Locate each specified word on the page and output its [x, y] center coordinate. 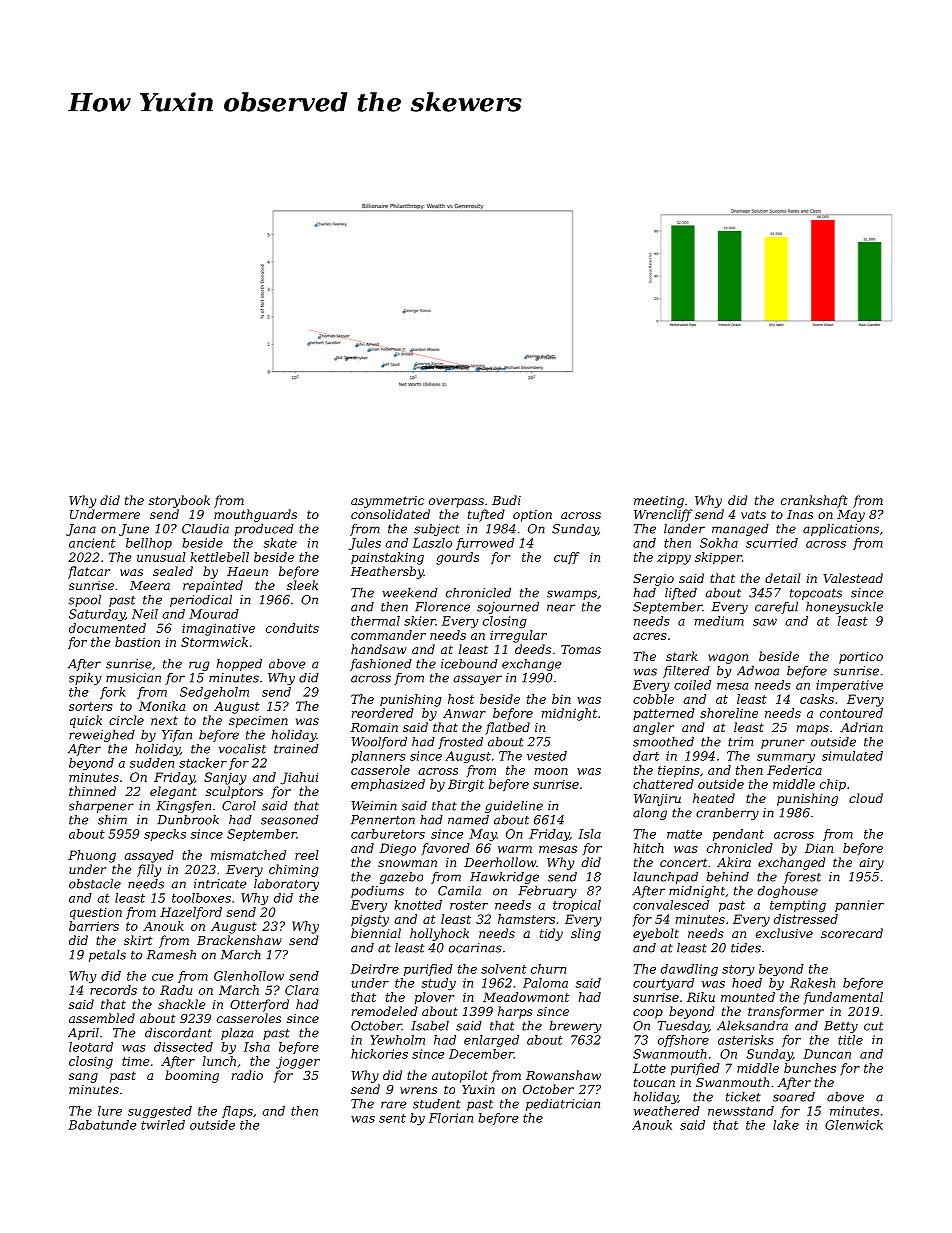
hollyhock [439, 934]
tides [746, 948]
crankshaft [814, 501]
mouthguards [255, 515]
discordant [178, 1033]
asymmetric [387, 502]
